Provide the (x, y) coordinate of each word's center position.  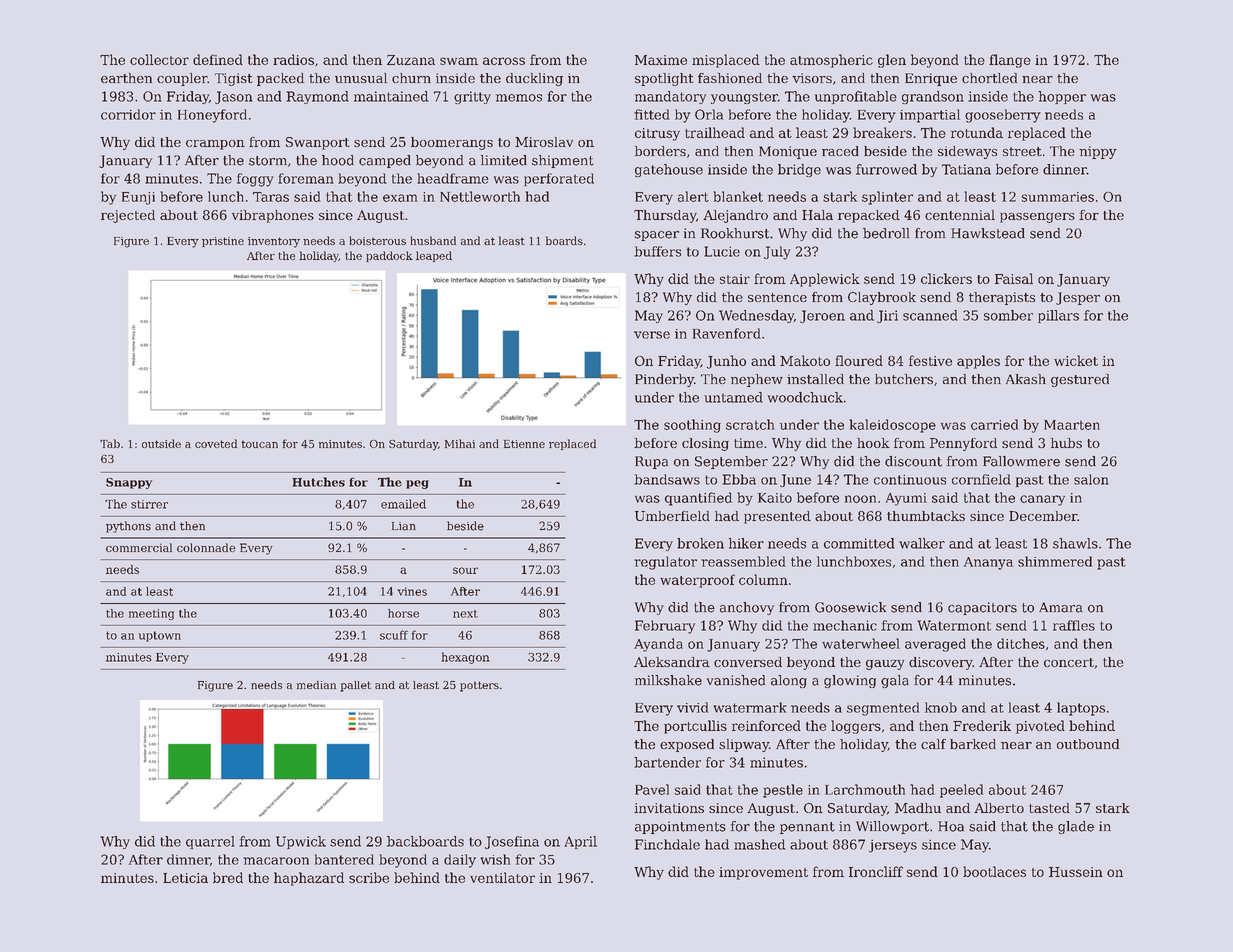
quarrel (210, 842)
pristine (223, 242)
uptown (160, 636)
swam (459, 61)
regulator (665, 563)
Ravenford (727, 333)
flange (1010, 61)
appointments (680, 827)
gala (895, 681)
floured (859, 360)
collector (159, 59)
